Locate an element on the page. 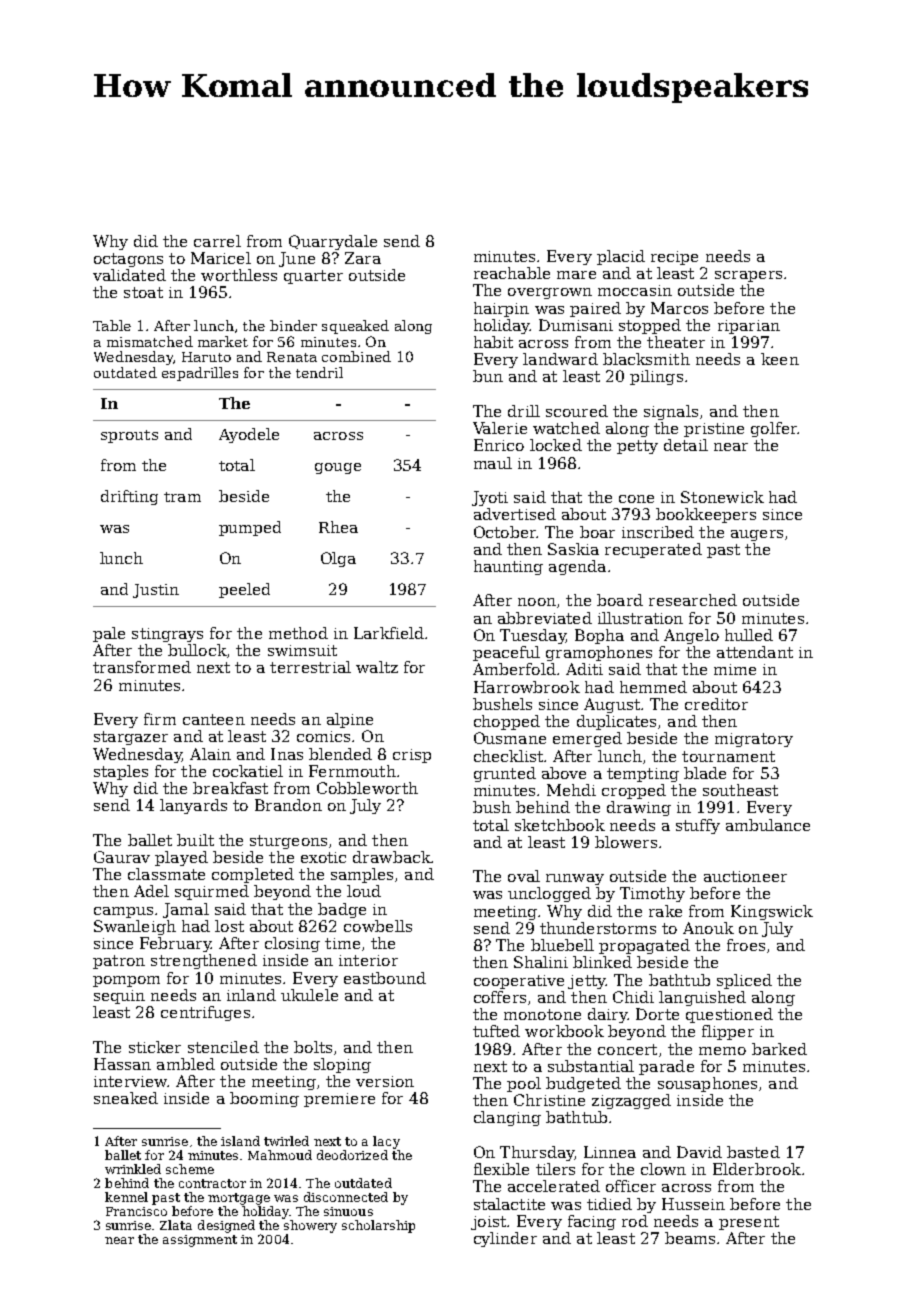  designed is located at coordinates (226, 1226).
